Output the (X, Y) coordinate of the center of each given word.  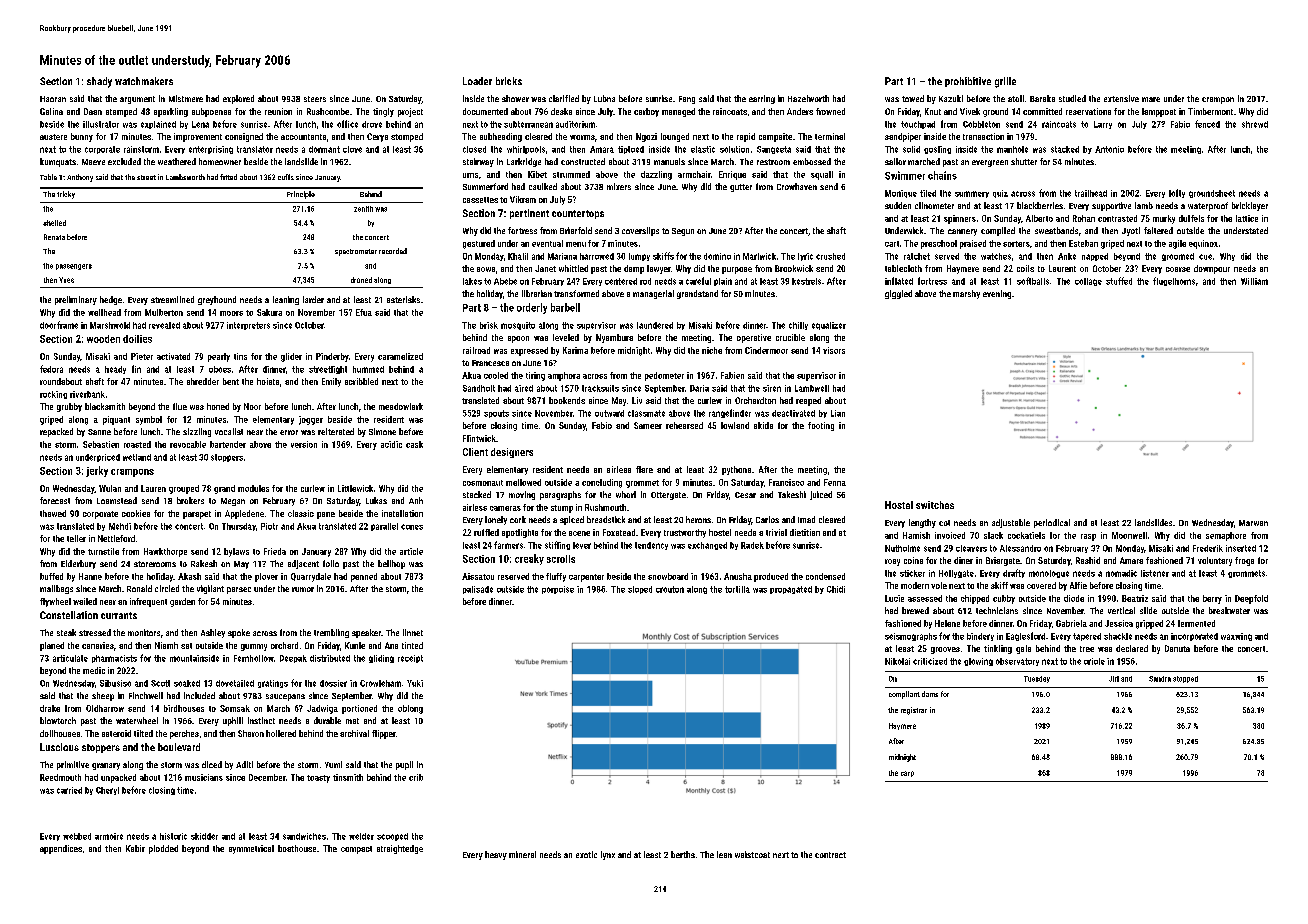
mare (1151, 99)
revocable (188, 444)
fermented (1196, 623)
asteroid (116, 733)
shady (99, 82)
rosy (892, 562)
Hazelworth (808, 98)
